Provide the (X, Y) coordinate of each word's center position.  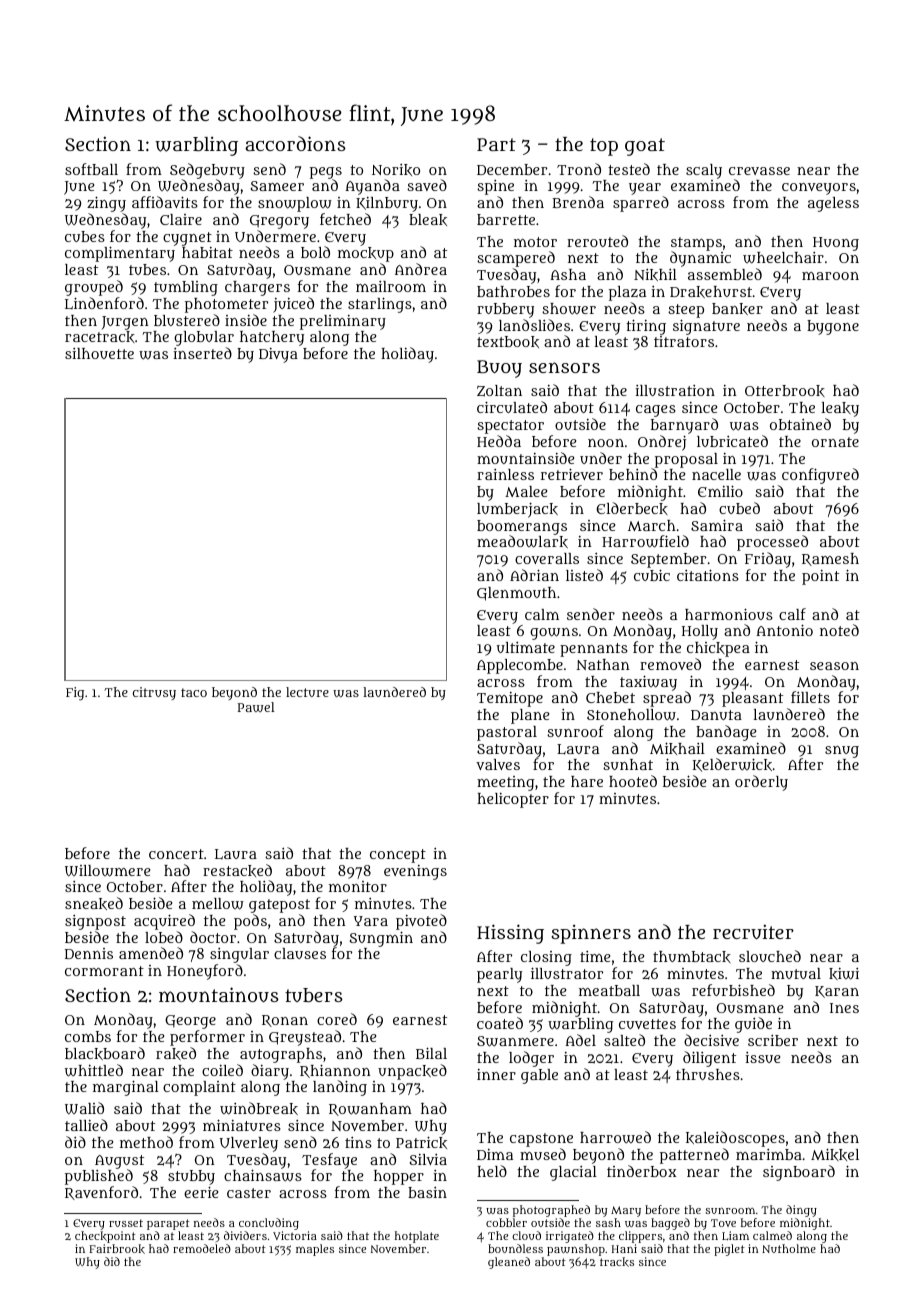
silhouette (99, 353)
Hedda (499, 441)
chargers (257, 288)
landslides (534, 325)
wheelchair (783, 258)
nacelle (716, 474)
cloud (526, 1235)
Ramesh (830, 559)
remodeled (202, 1248)
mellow (218, 904)
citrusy (154, 693)
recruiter (753, 932)
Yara (371, 921)
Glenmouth (516, 594)
